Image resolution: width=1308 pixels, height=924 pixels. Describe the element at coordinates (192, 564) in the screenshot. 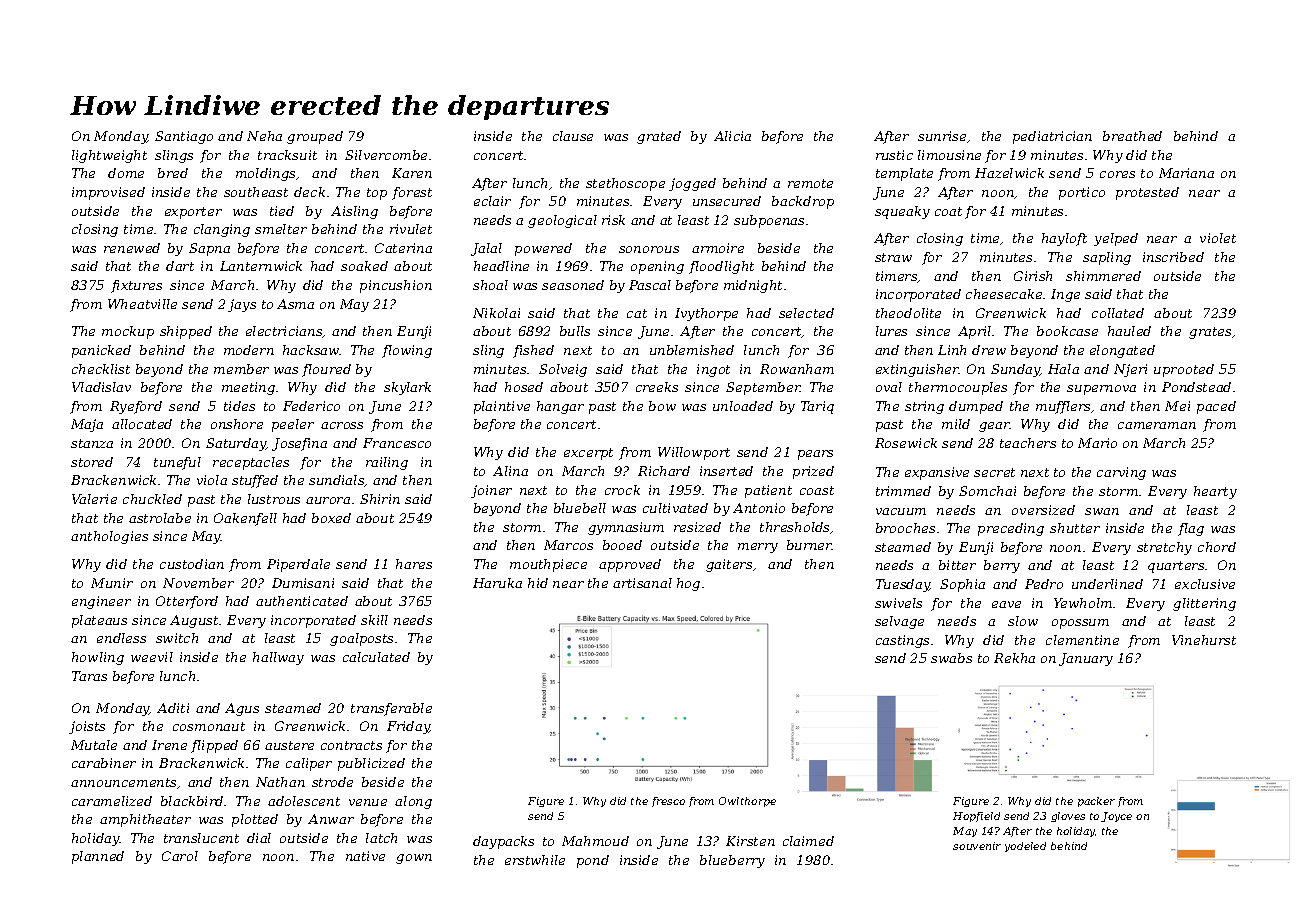

I see `custodian` at that location.
